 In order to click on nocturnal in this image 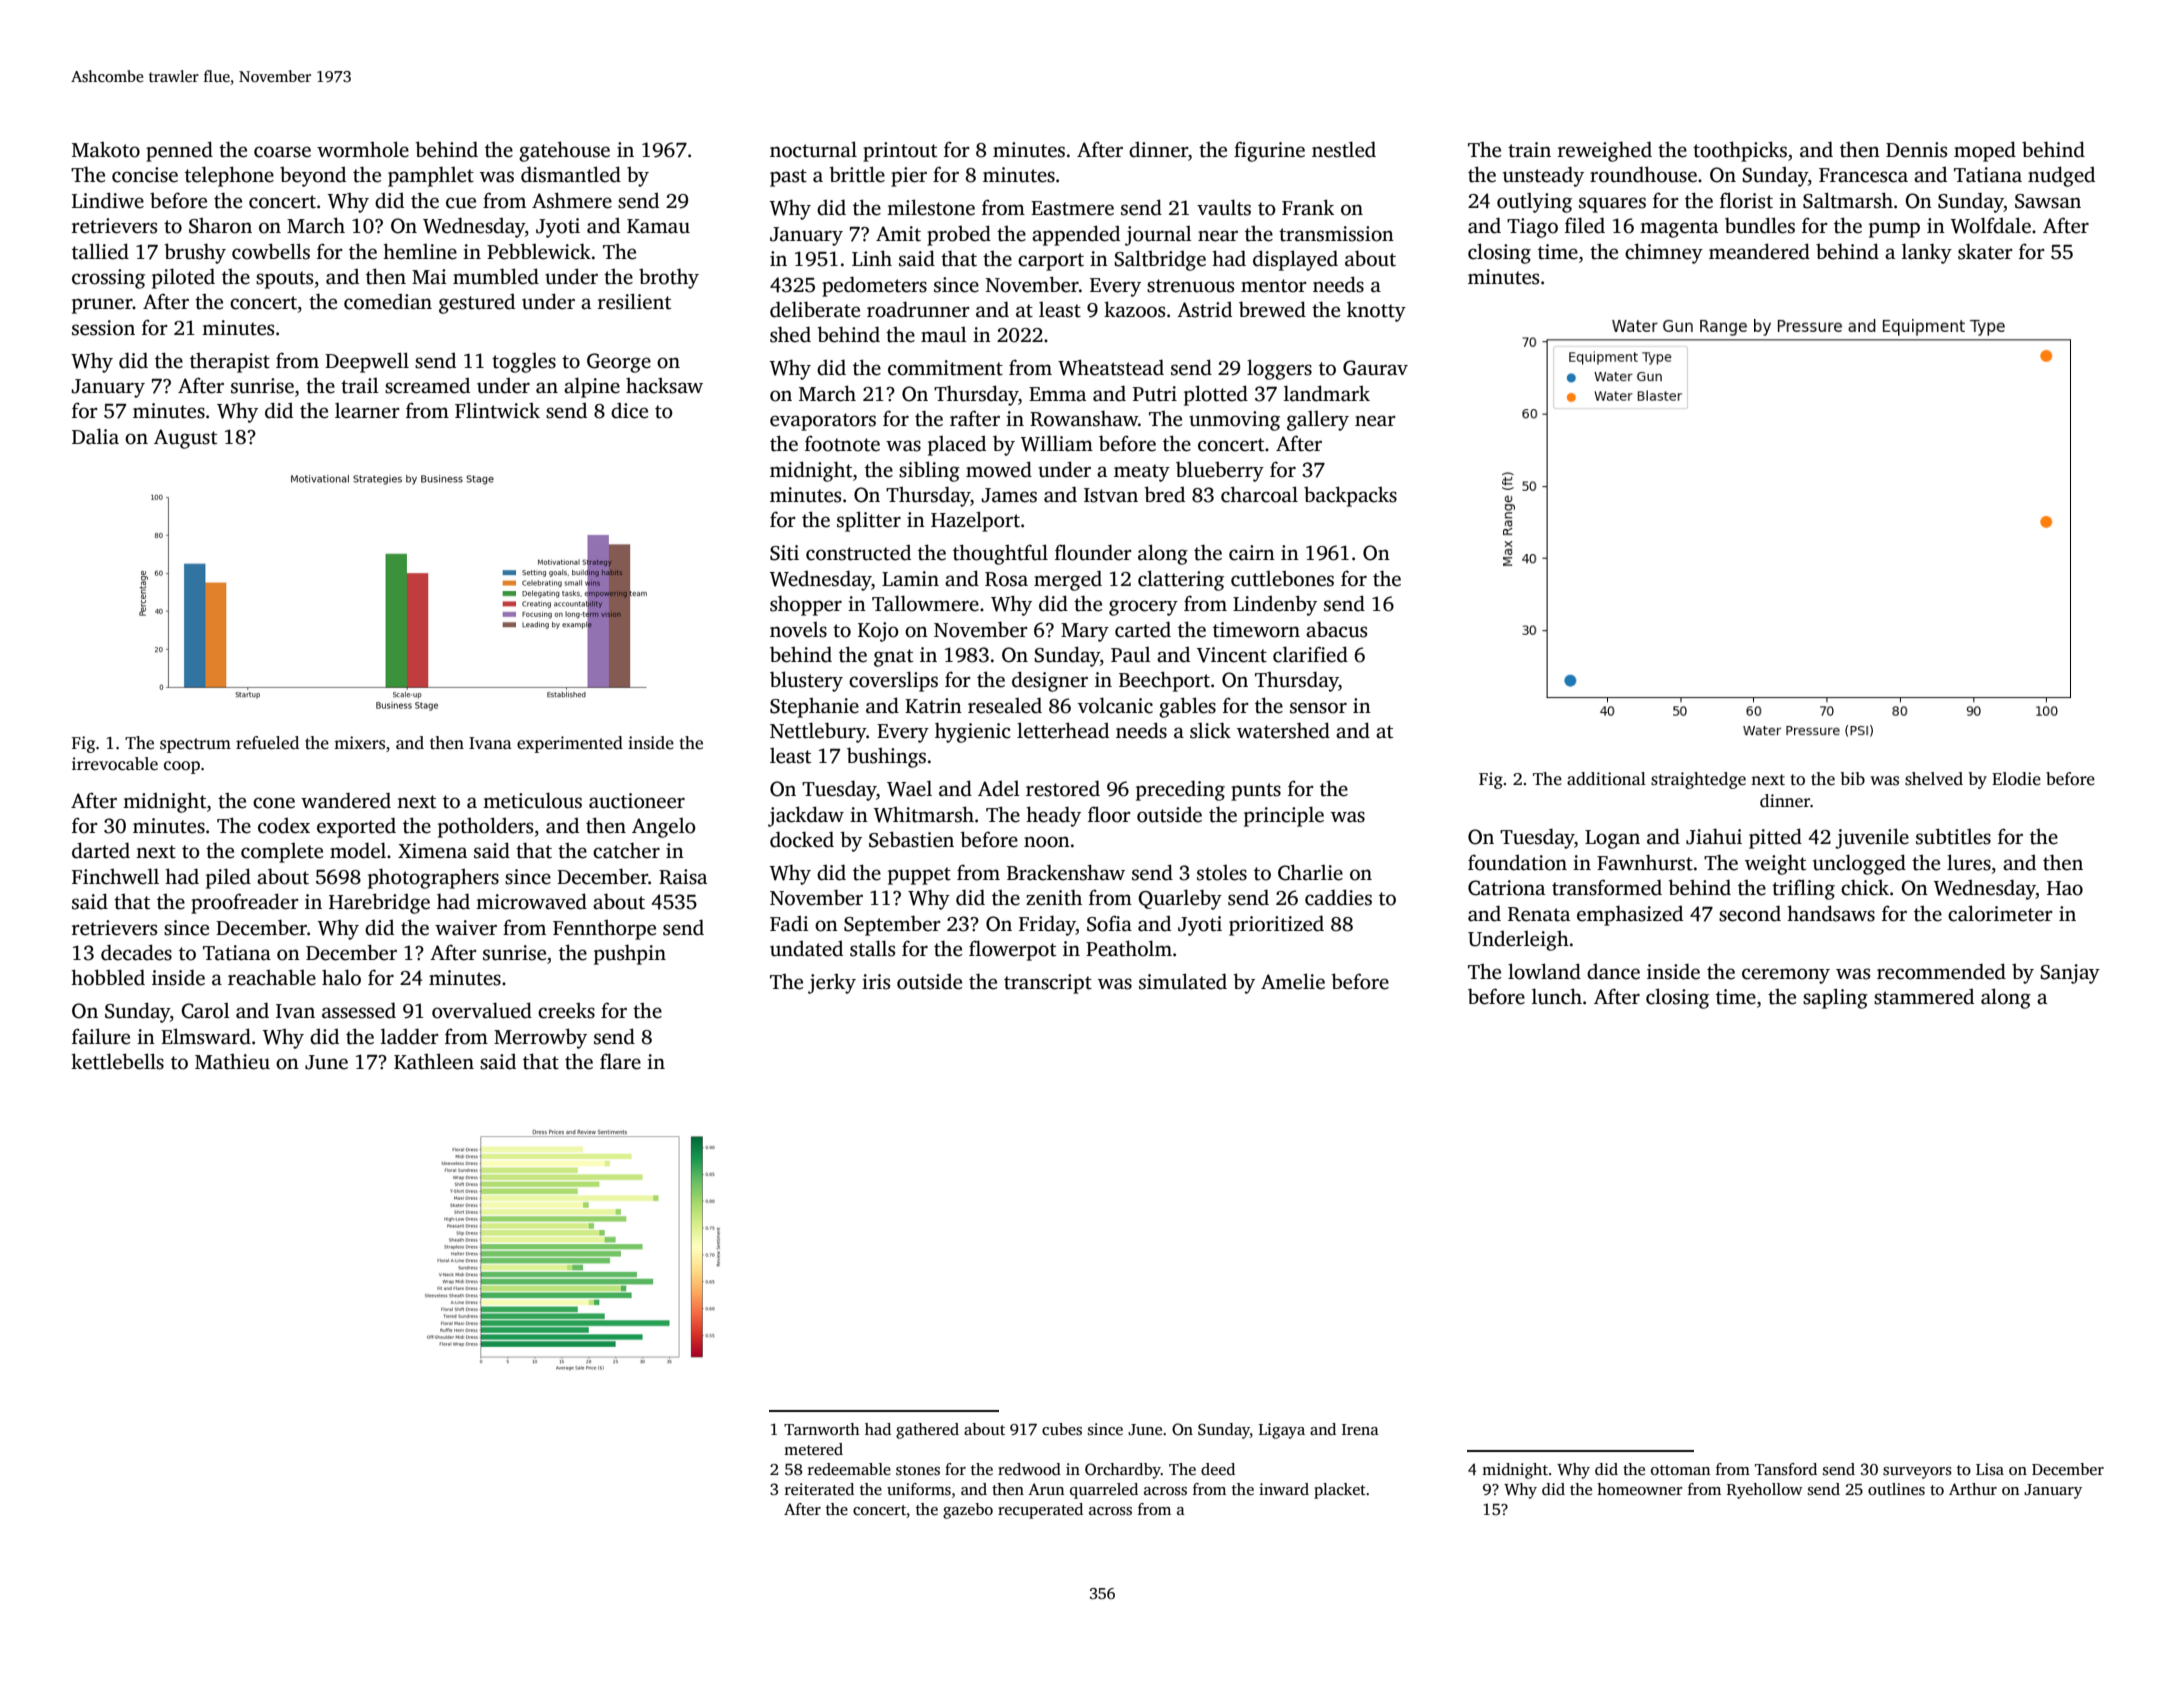, I will do `click(813, 149)`.
